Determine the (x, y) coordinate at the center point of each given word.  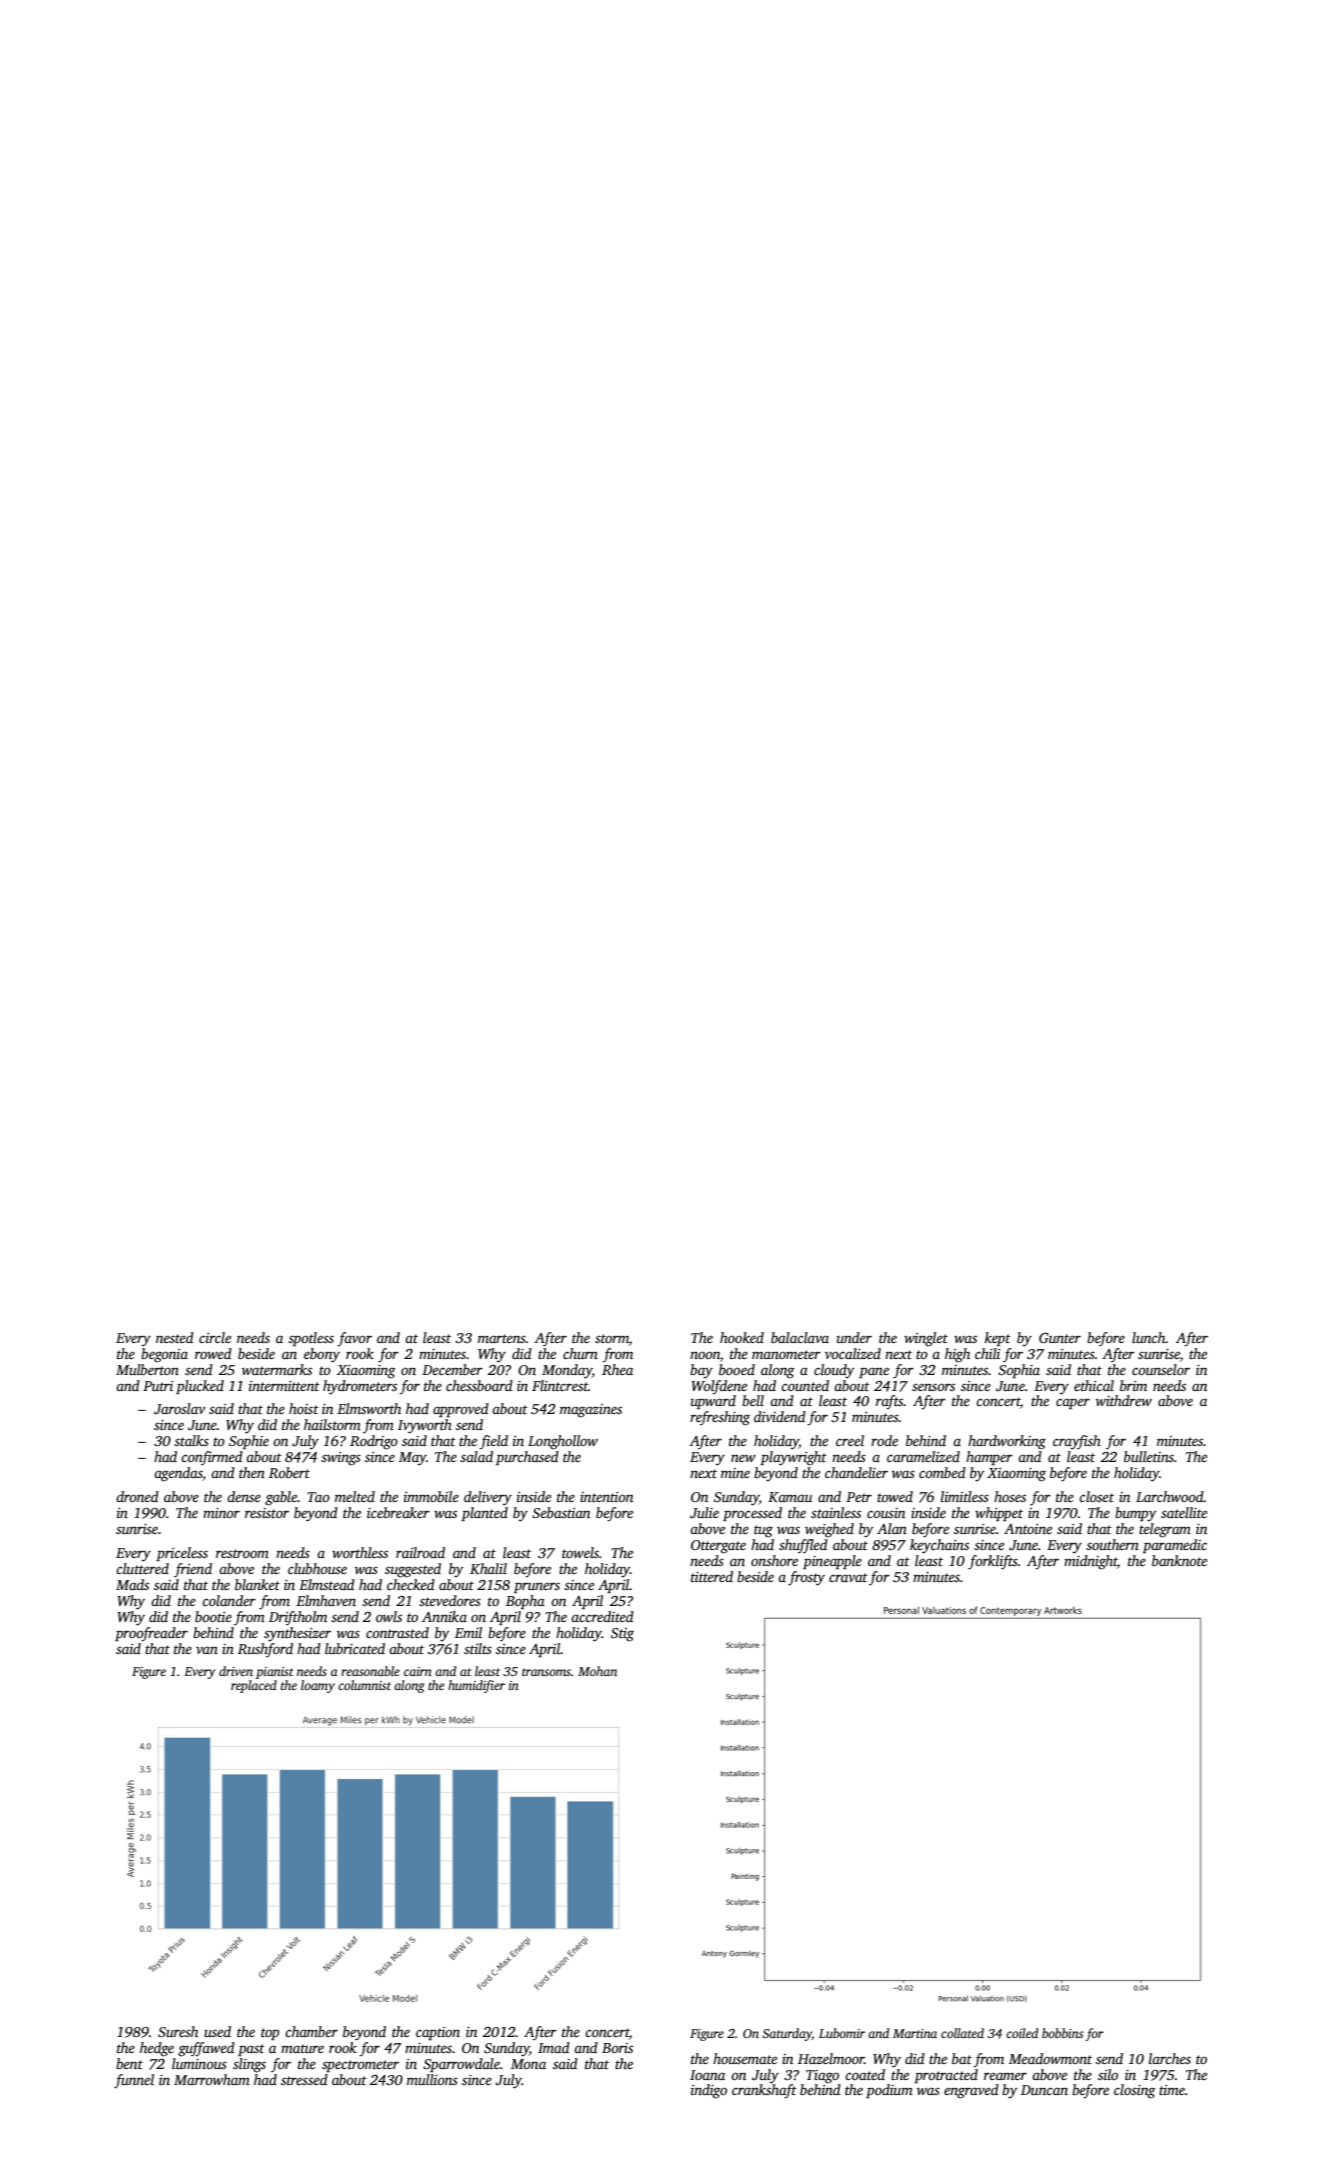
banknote (1179, 1560)
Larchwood (1170, 1496)
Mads (132, 1584)
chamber (311, 2031)
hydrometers (360, 1387)
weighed (829, 1530)
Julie (704, 1512)
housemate (745, 2058)
